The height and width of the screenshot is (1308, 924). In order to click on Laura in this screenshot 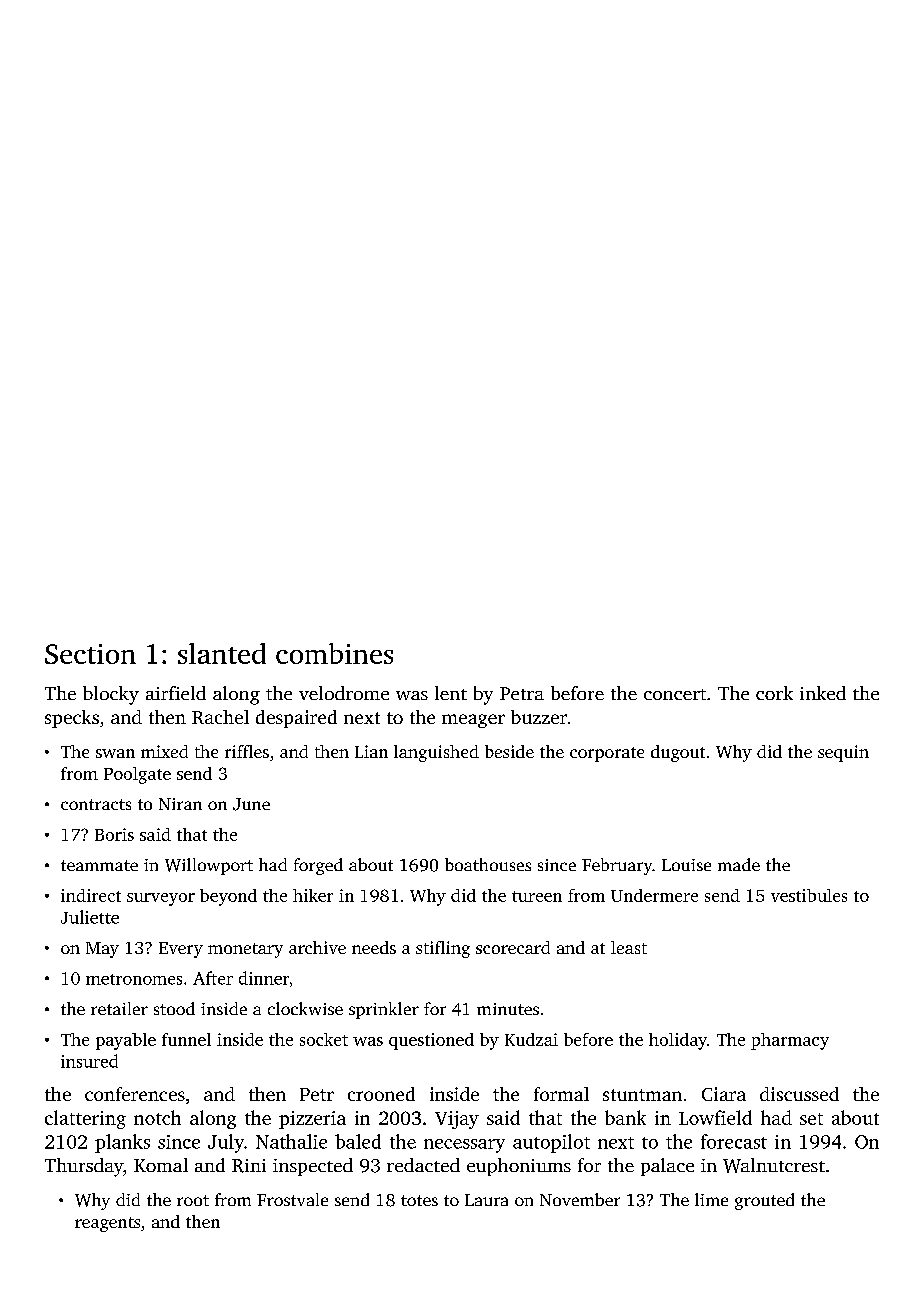, I will do `click(486, 1200)`.
